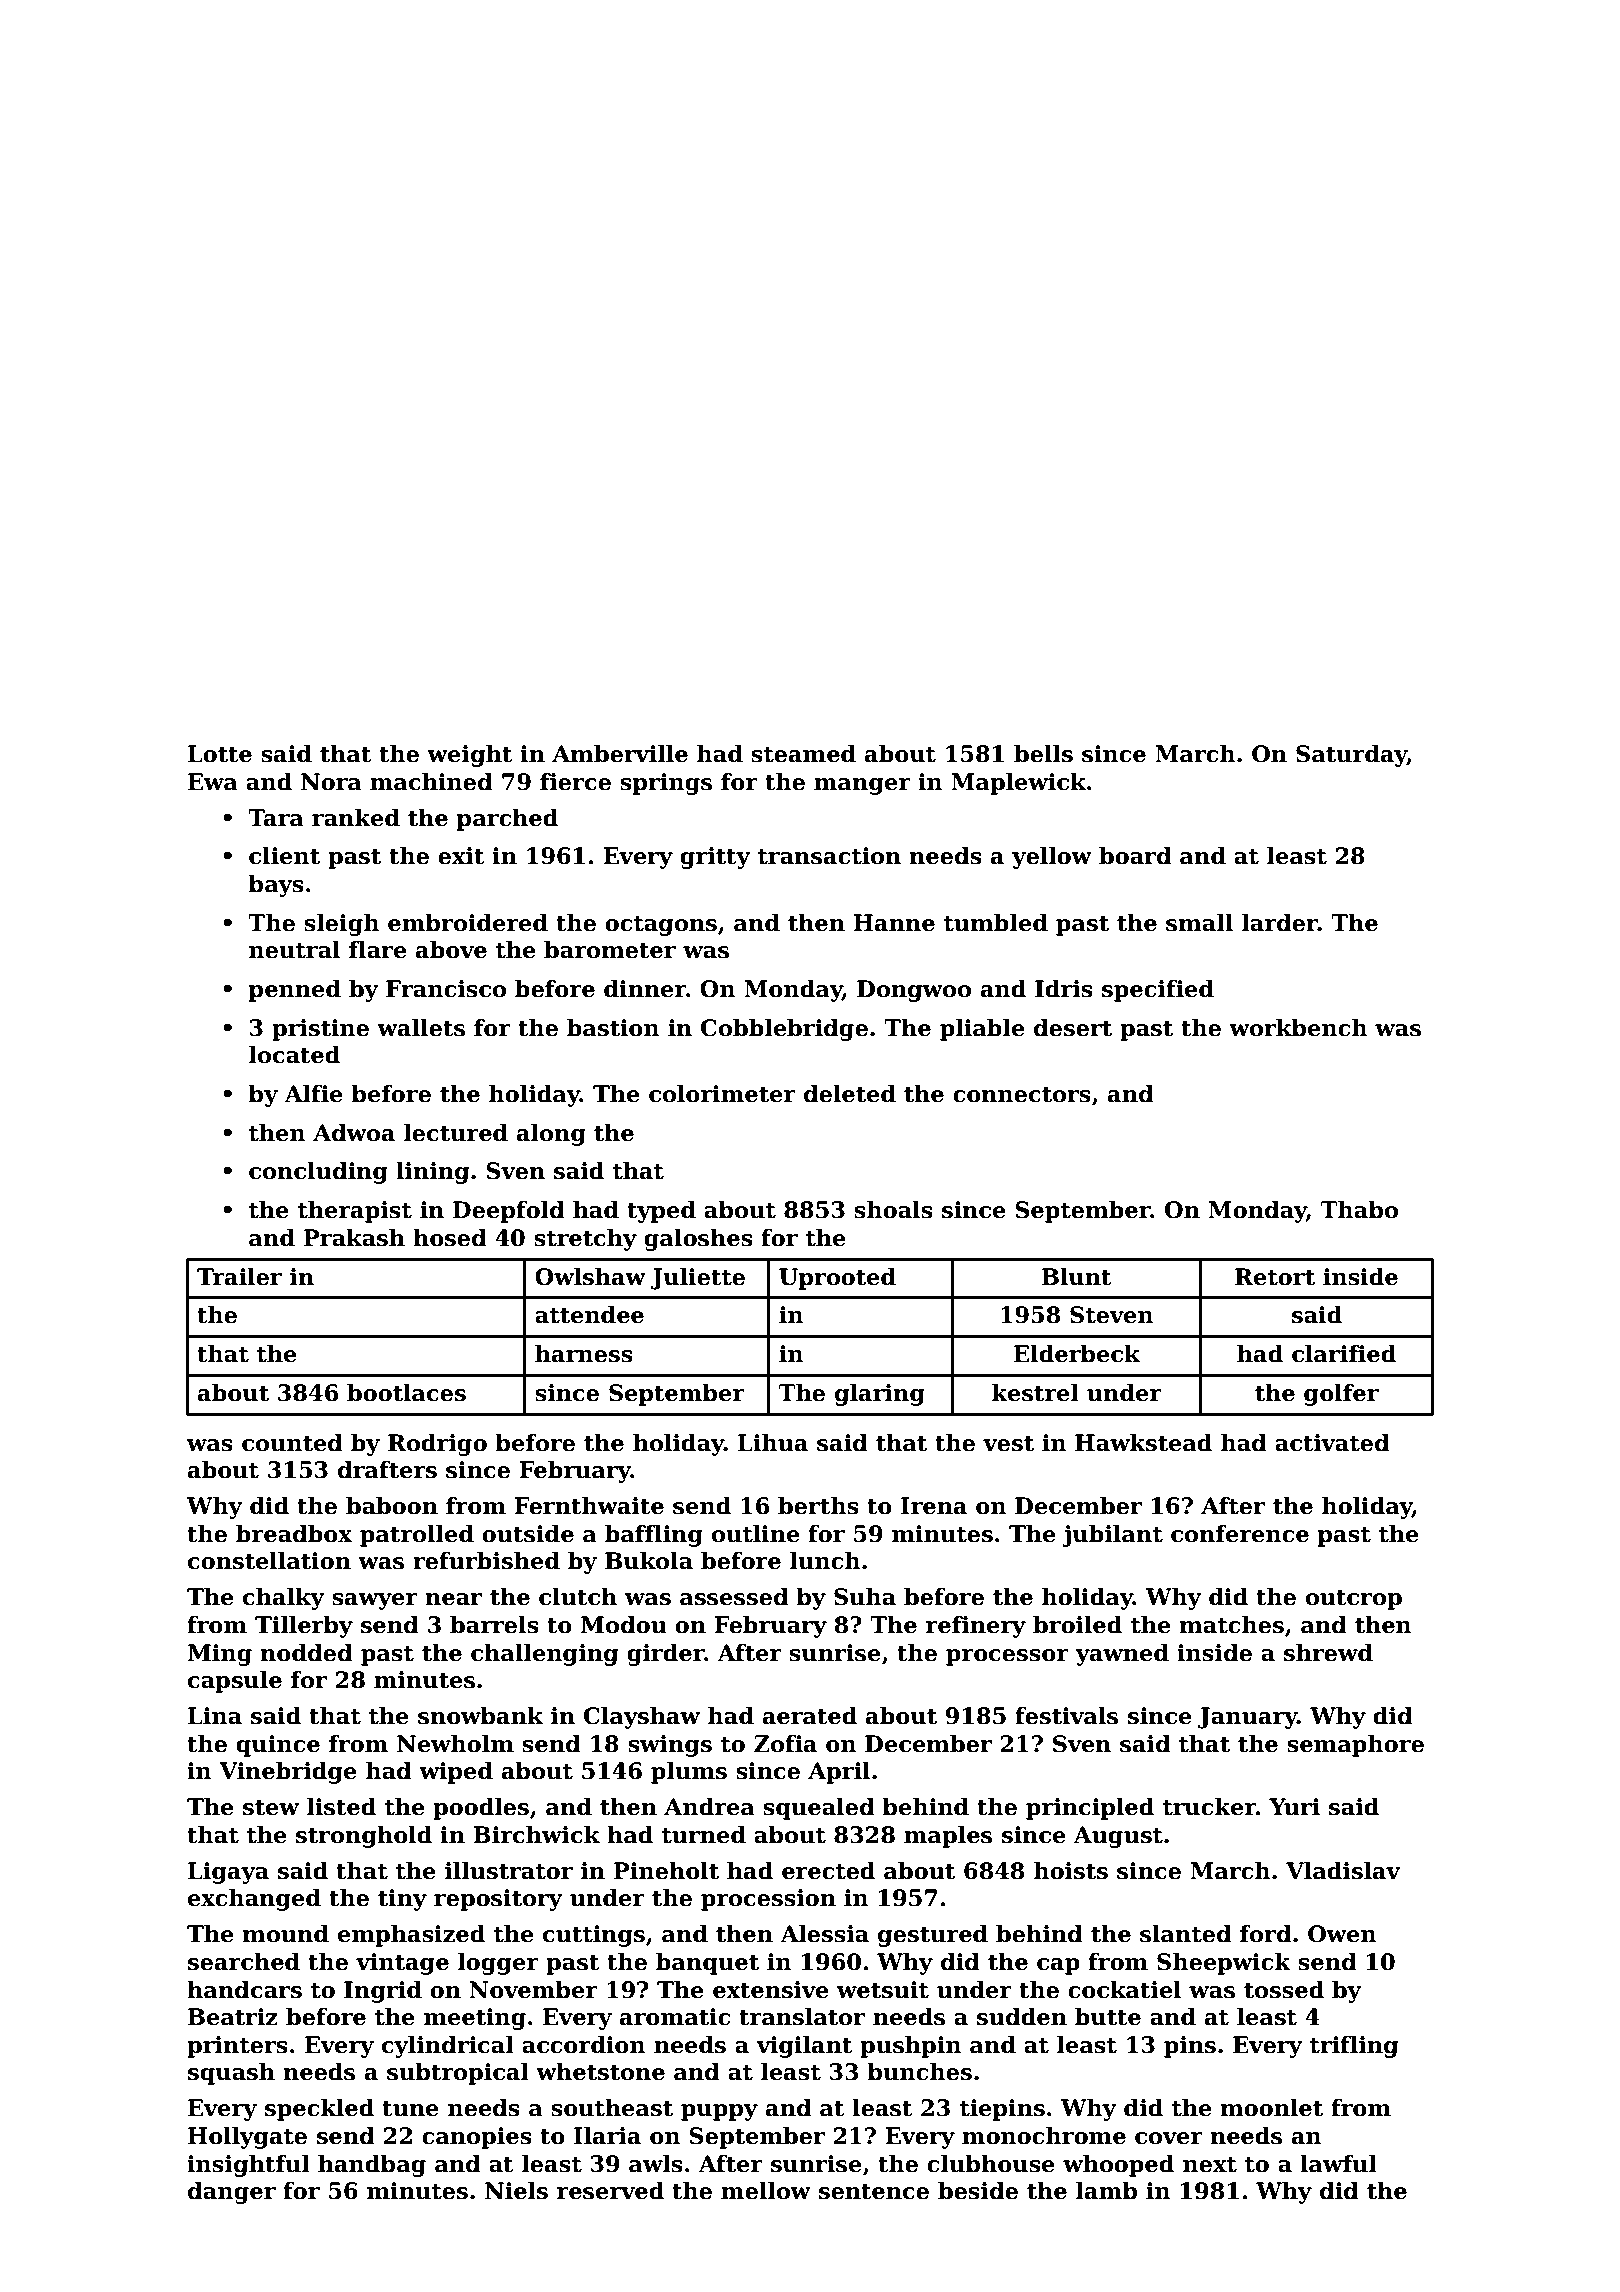 This image has width=1620, height=2292. What do you see at coordinates (1355, 1746) in the image?
I see `semaphore` at bounding box center [1355, 1746].
